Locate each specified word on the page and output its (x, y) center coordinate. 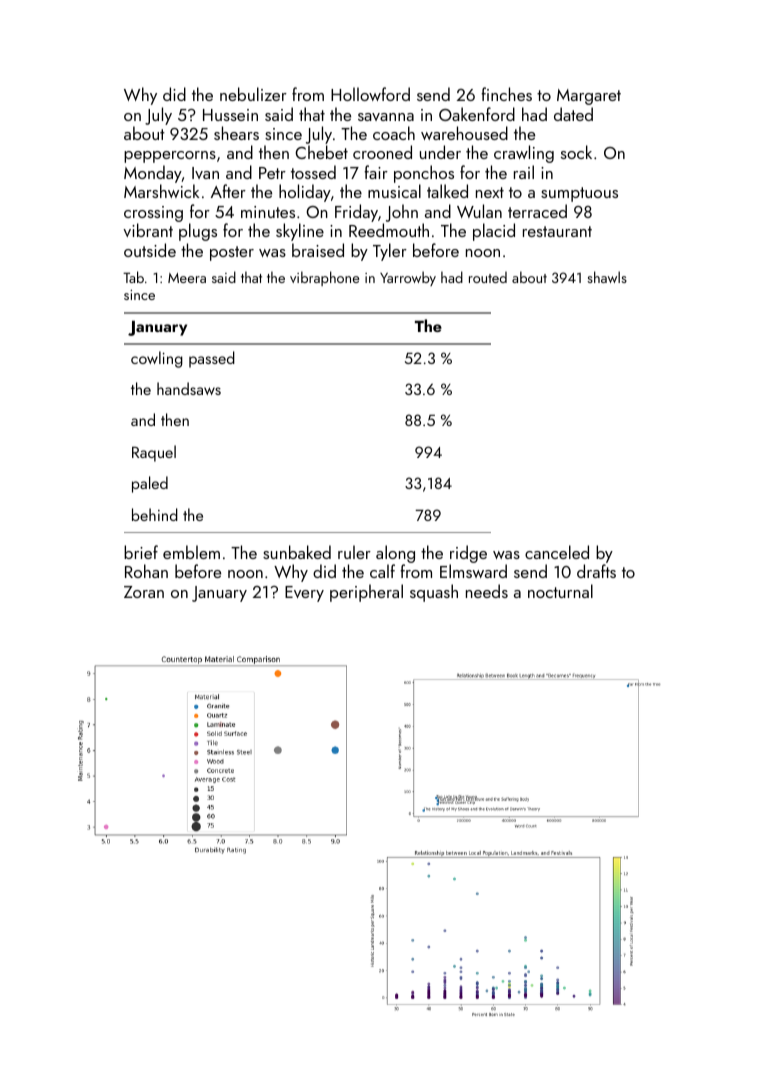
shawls (607, 277)
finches (506, 94)
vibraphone (324, 278)
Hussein (230, 115)
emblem (191, 552)
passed (212, 359)
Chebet (321, 152)
